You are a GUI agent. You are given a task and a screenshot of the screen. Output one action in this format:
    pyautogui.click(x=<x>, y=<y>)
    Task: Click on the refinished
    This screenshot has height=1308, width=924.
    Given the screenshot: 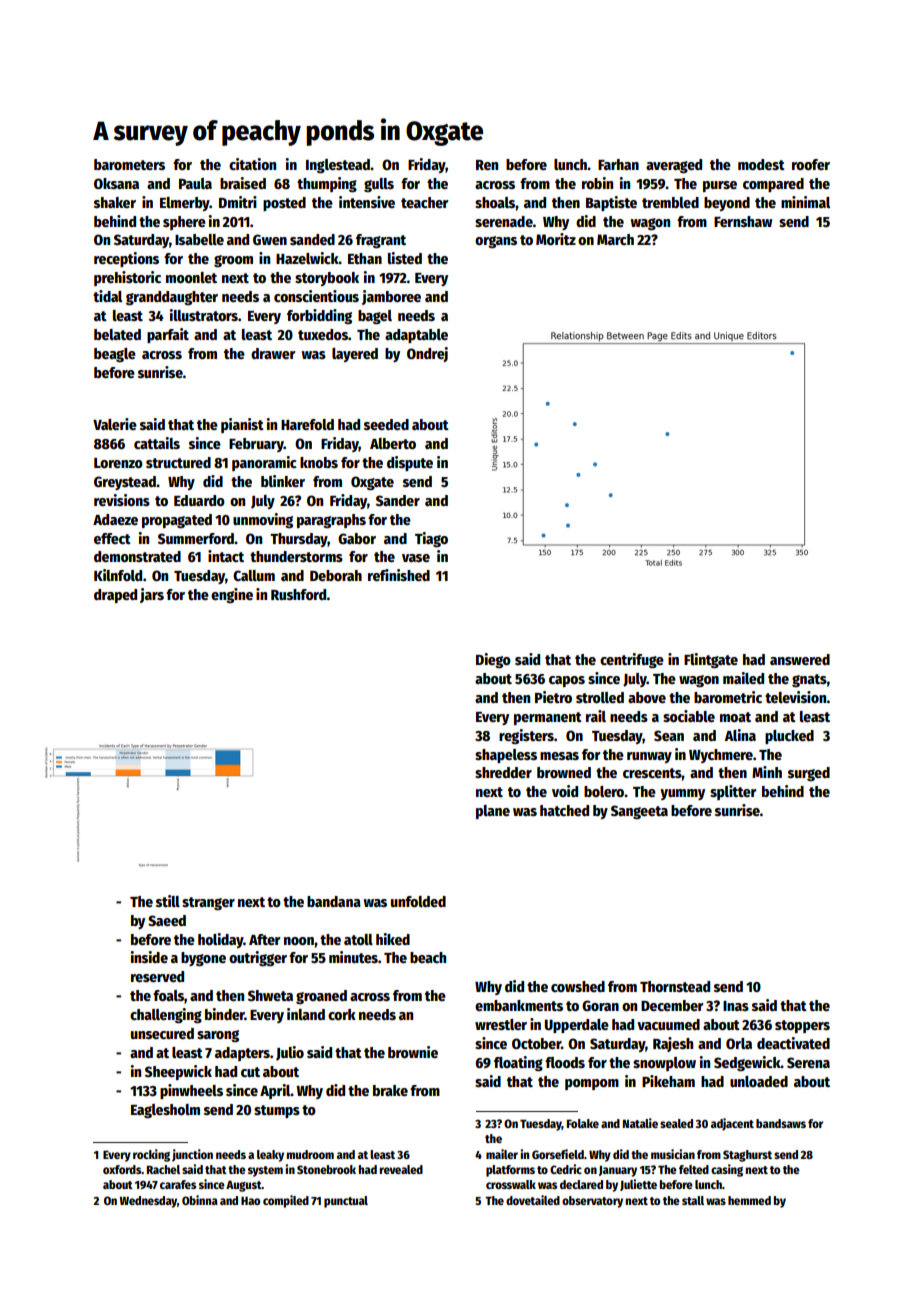 What is the action you would take?
    pyautogui.click(x=399, y=575)
